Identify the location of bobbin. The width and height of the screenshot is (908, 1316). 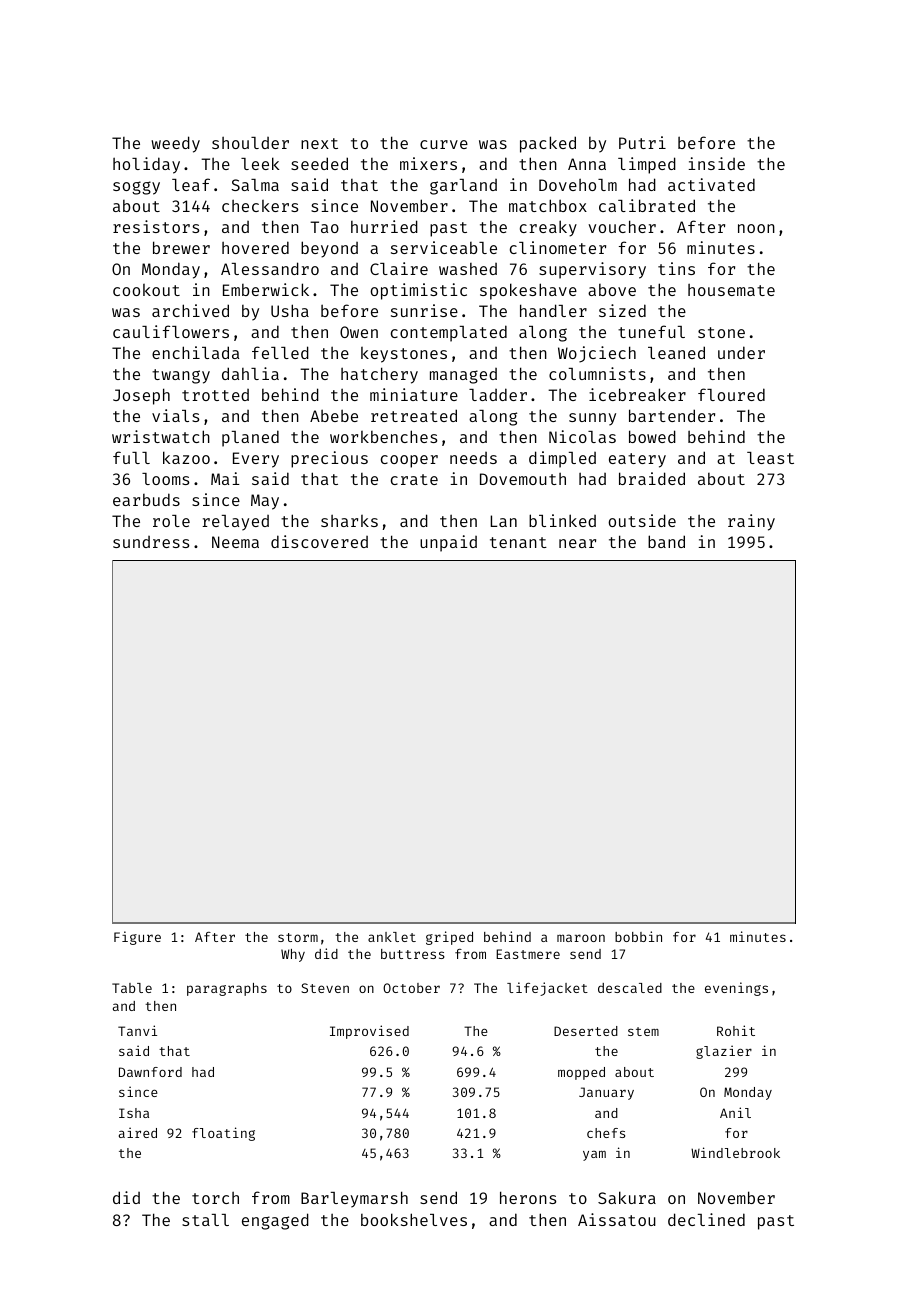
(638, 936).
